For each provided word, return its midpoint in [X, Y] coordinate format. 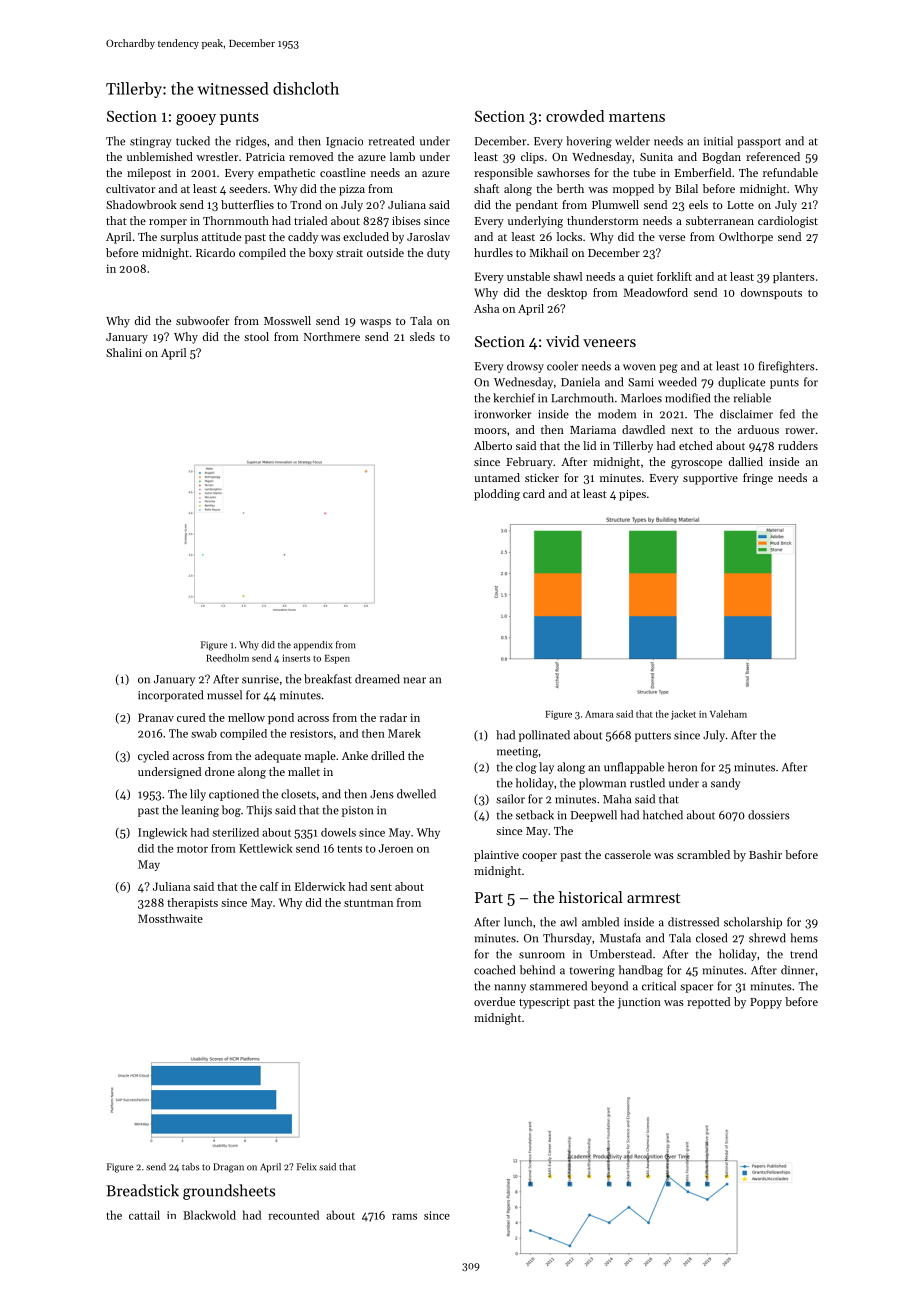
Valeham [728, 714]
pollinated [544, 736]
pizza [352, 190]
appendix [313, 646]
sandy [725, 784]
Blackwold [209, 1215]
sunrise [260, 679]
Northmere [332, 336]
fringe [758, 479]
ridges [251, 142]
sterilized [235, 832]
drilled [388, 755]
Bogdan [721, 158]
